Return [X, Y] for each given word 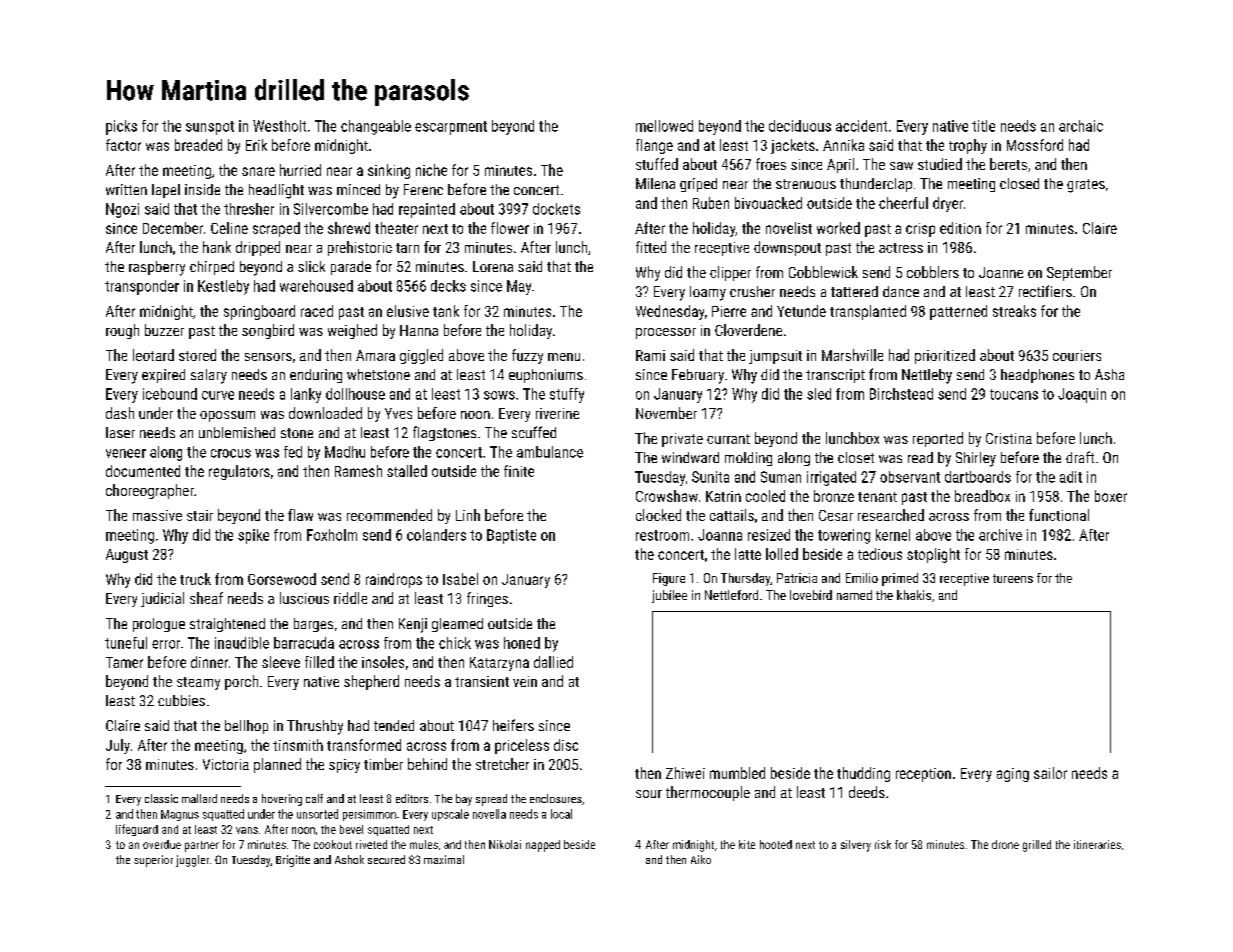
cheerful [903, 203]
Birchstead [901, 394]
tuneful [126, 643]
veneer [126, 453]
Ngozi [122, 210]
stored [197, 355]
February [698, 376]
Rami [650, 355]
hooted [776, 844]
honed [522, 643]
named [854, 595]
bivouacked [768, 203]
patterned [958, 312]
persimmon [369, 815]
